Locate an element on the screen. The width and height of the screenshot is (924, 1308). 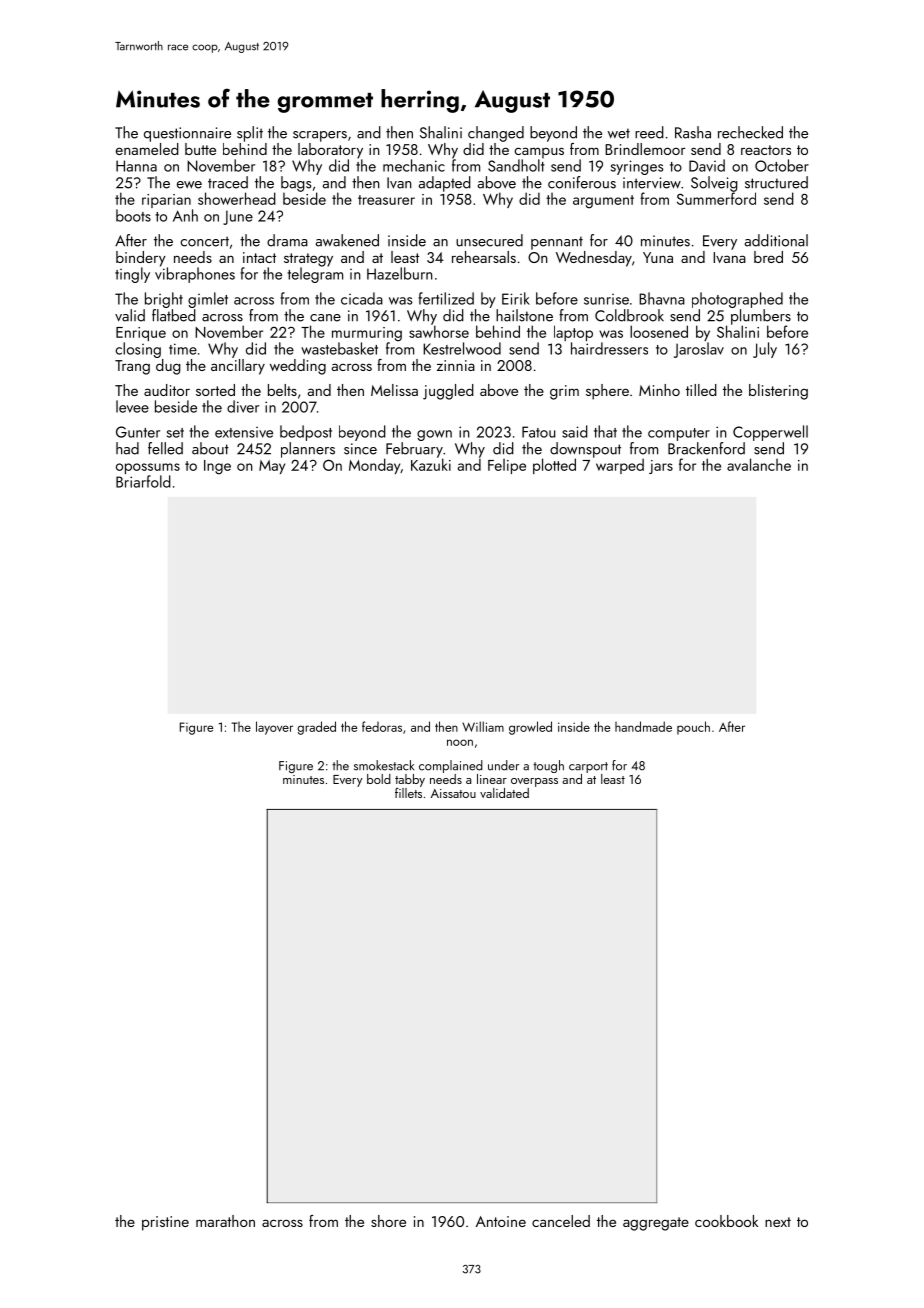
Briarfold is located at coordinates (143, 481).
